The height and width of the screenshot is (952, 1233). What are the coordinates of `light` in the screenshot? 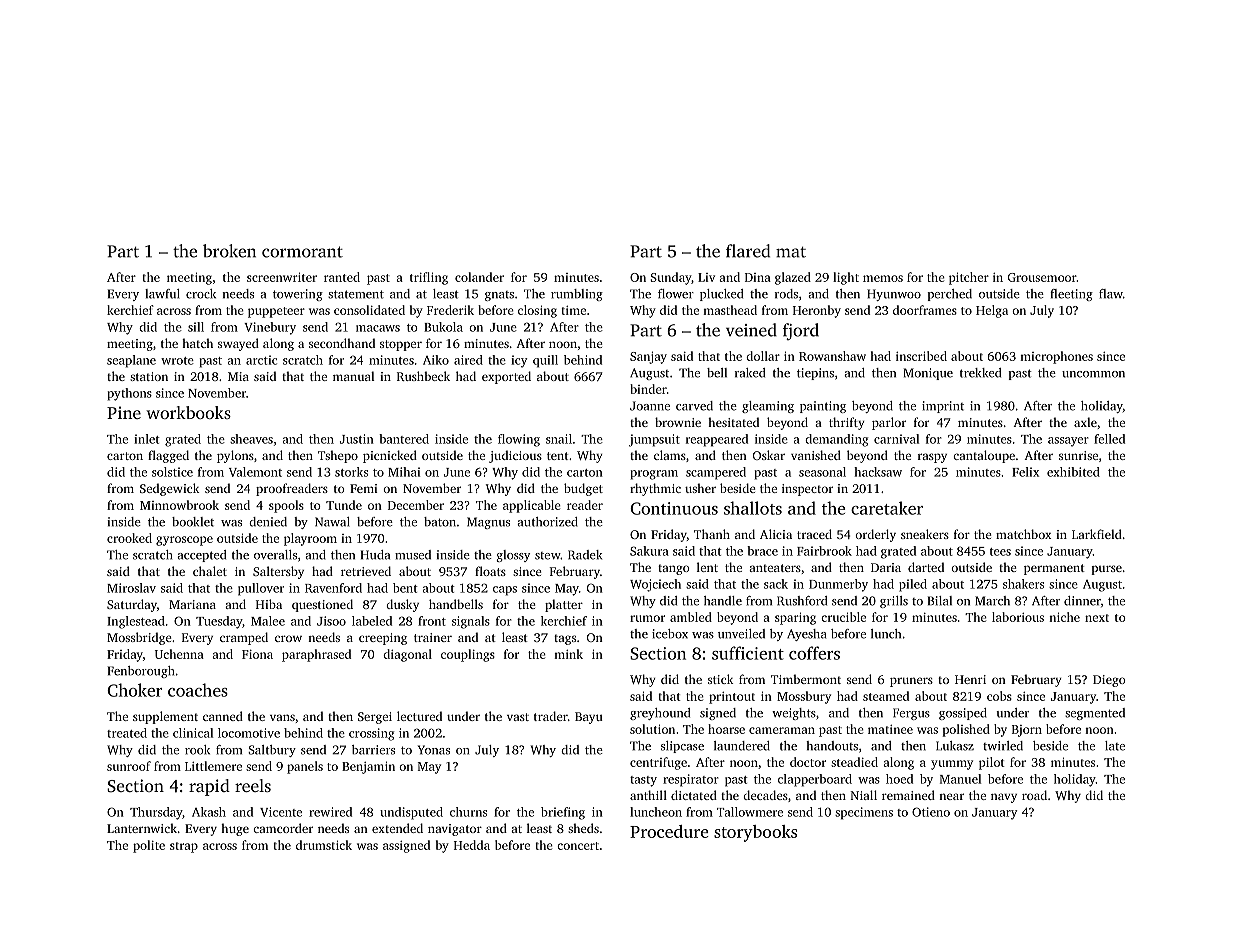 It's located at (846, 278).
